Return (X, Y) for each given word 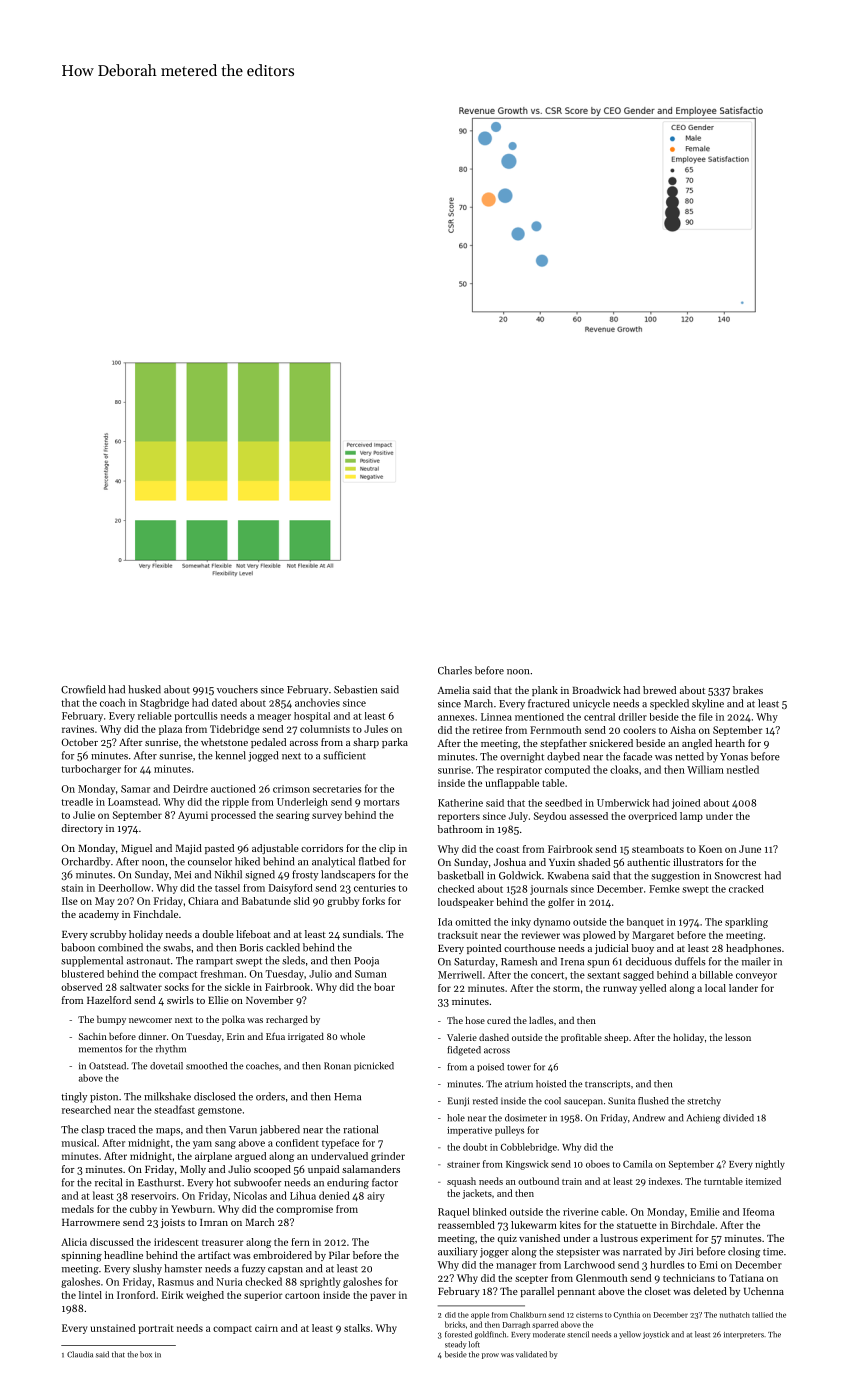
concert (547, 975)
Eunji (458, 1101)
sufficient (344, 755)
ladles (541, 1020)
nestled (743, 769)
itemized (763, 1181)
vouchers (237, 689)
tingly (74, 1097)
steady (456, 1345)
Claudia (80, 1354)
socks (176, 987)
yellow (630, 1335)
